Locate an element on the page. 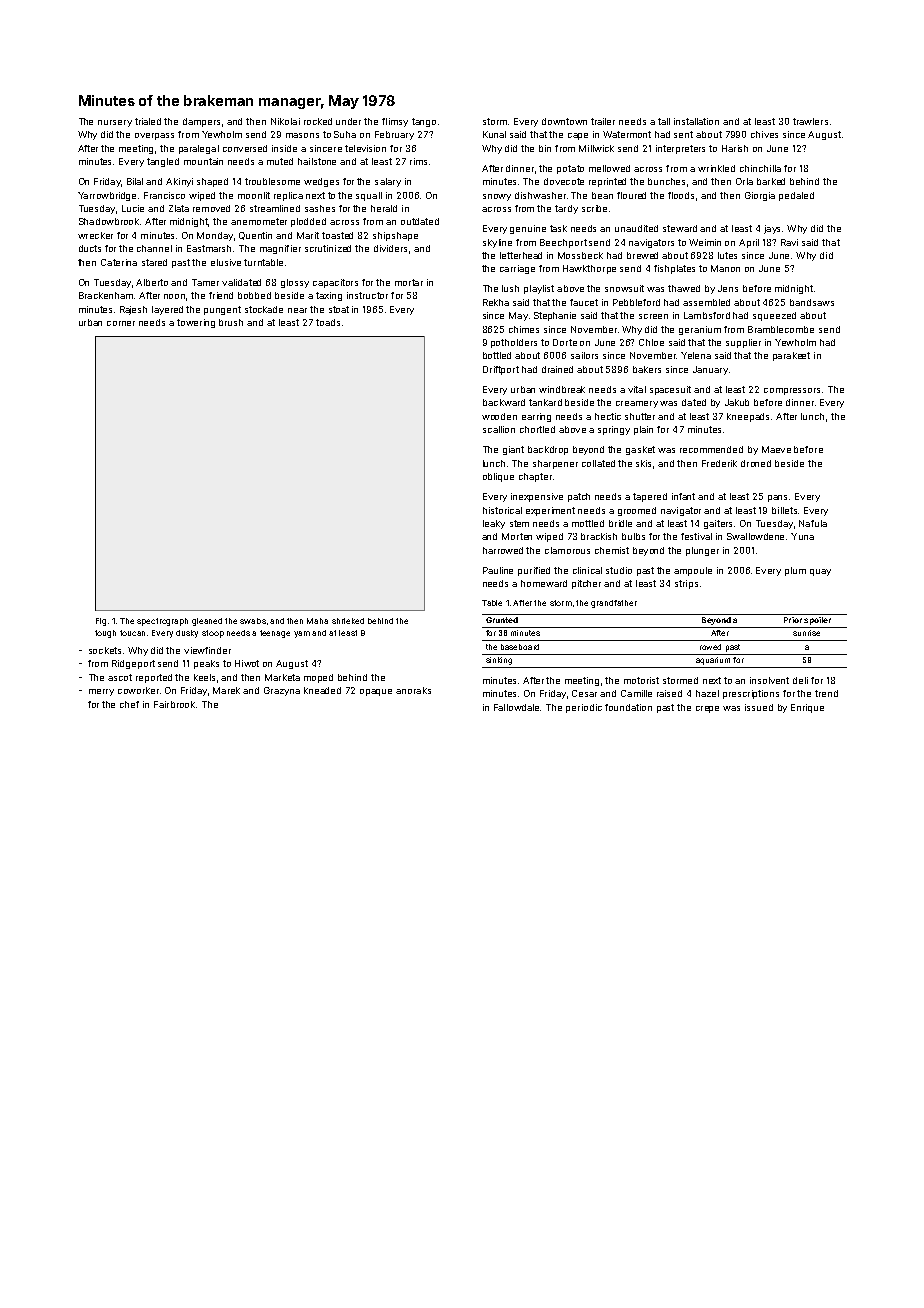  mellowed is located at coordinates (609, 168).
